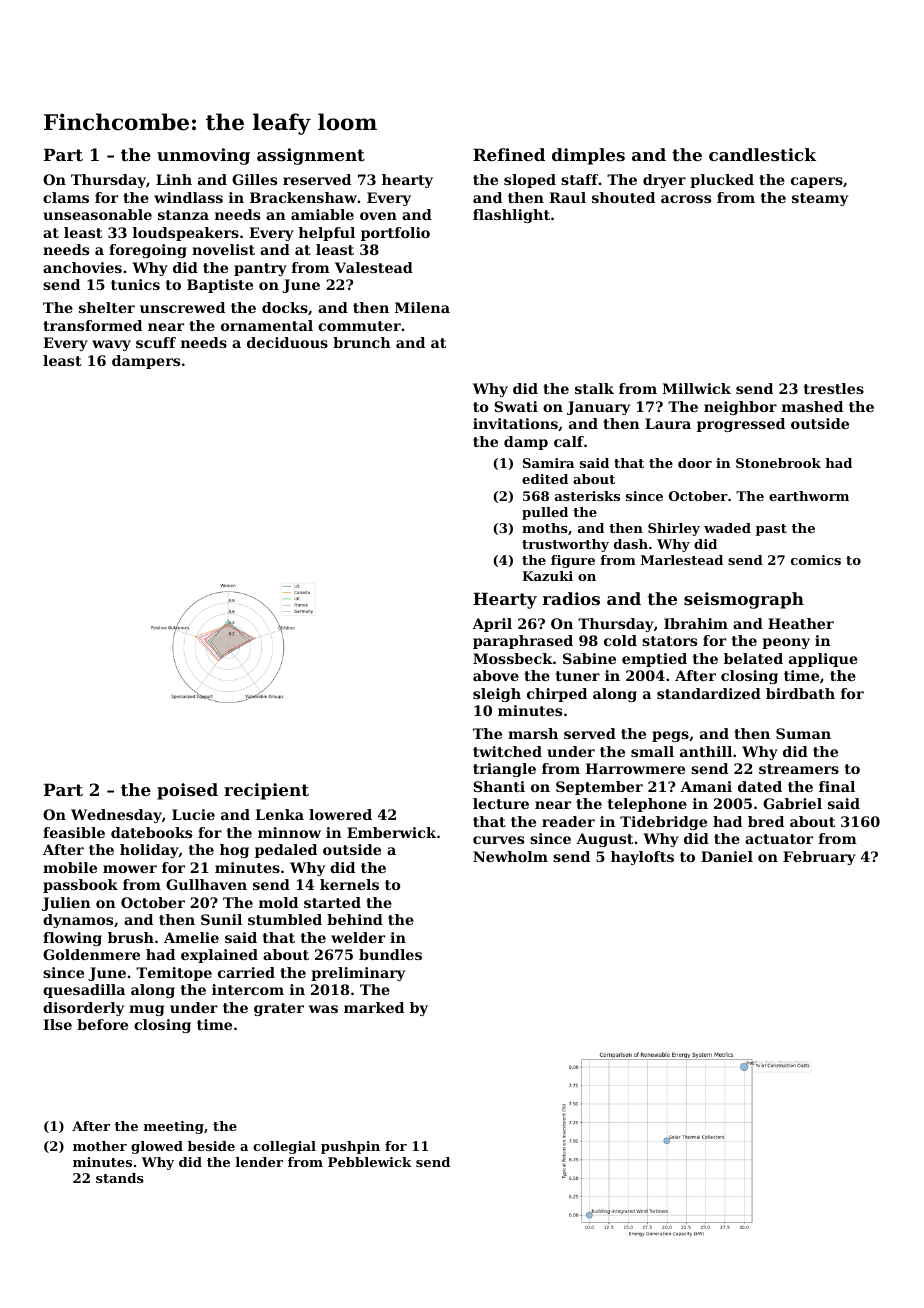  Describe the element at coordinates (801, 623) in the page. I see `Heather` at that location.
